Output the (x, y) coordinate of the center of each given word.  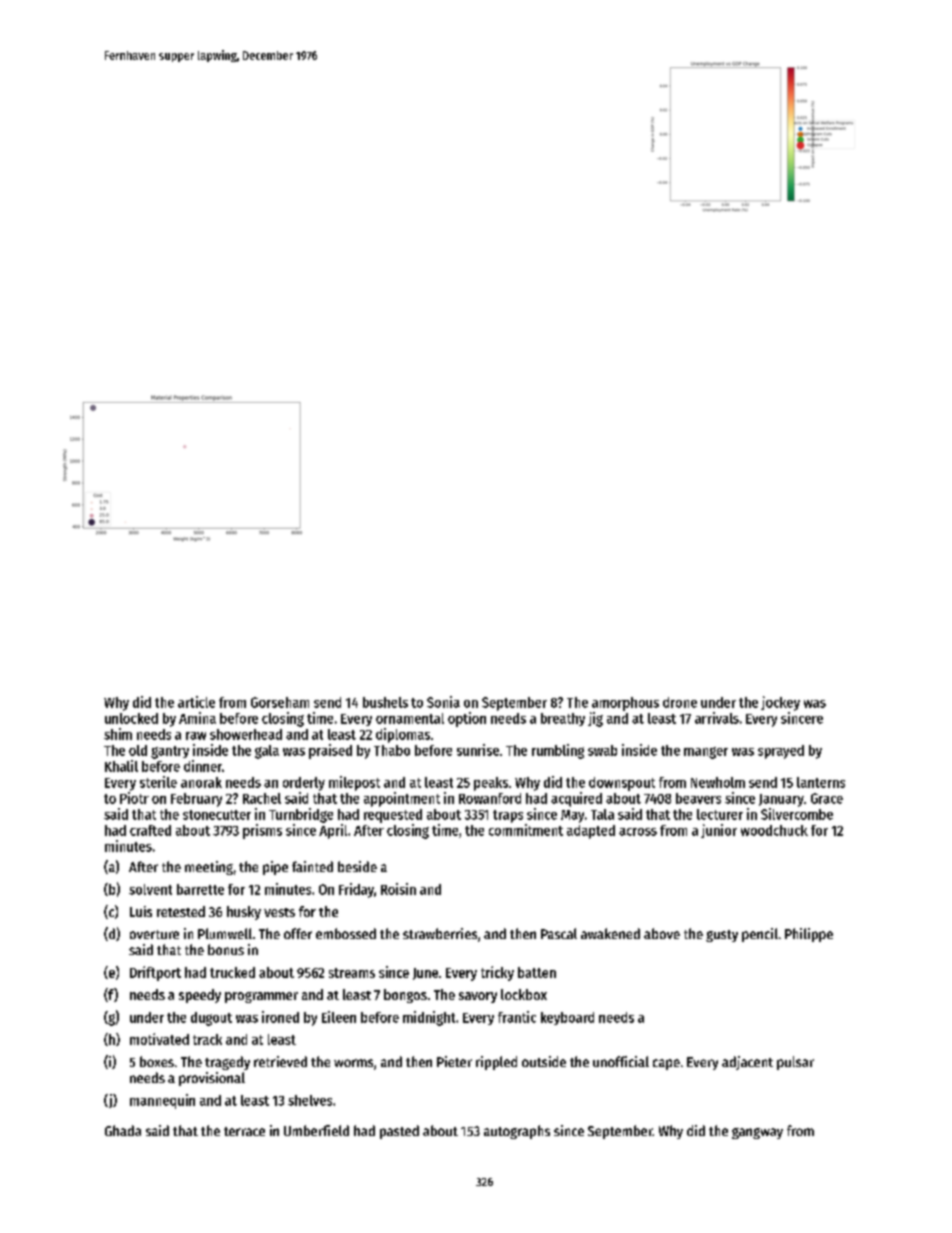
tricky (497, 973)
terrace (244, 1131)
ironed (280, 1017)
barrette (200, 889)
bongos (405, 996)
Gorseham (280, 702)
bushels (385, 702)
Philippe (809, 935)
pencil (760, 935)
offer (298, 933)
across (638, 832)
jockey (780, 703)
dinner (203, 766)
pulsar (795, 1063)
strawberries (440, 933)
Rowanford (490, 798)
